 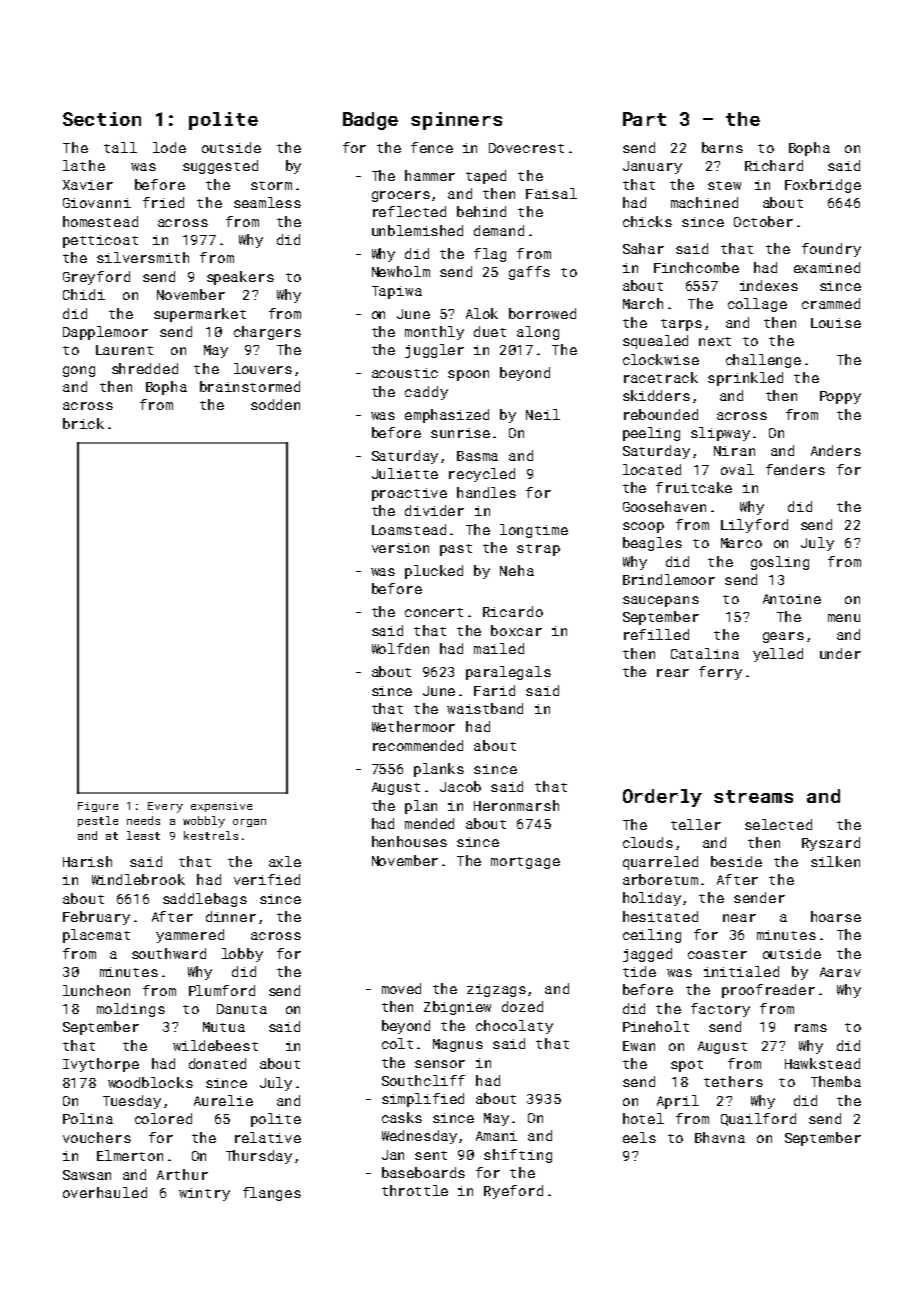 I want to click on suggested, so click(x=220, y=167).
